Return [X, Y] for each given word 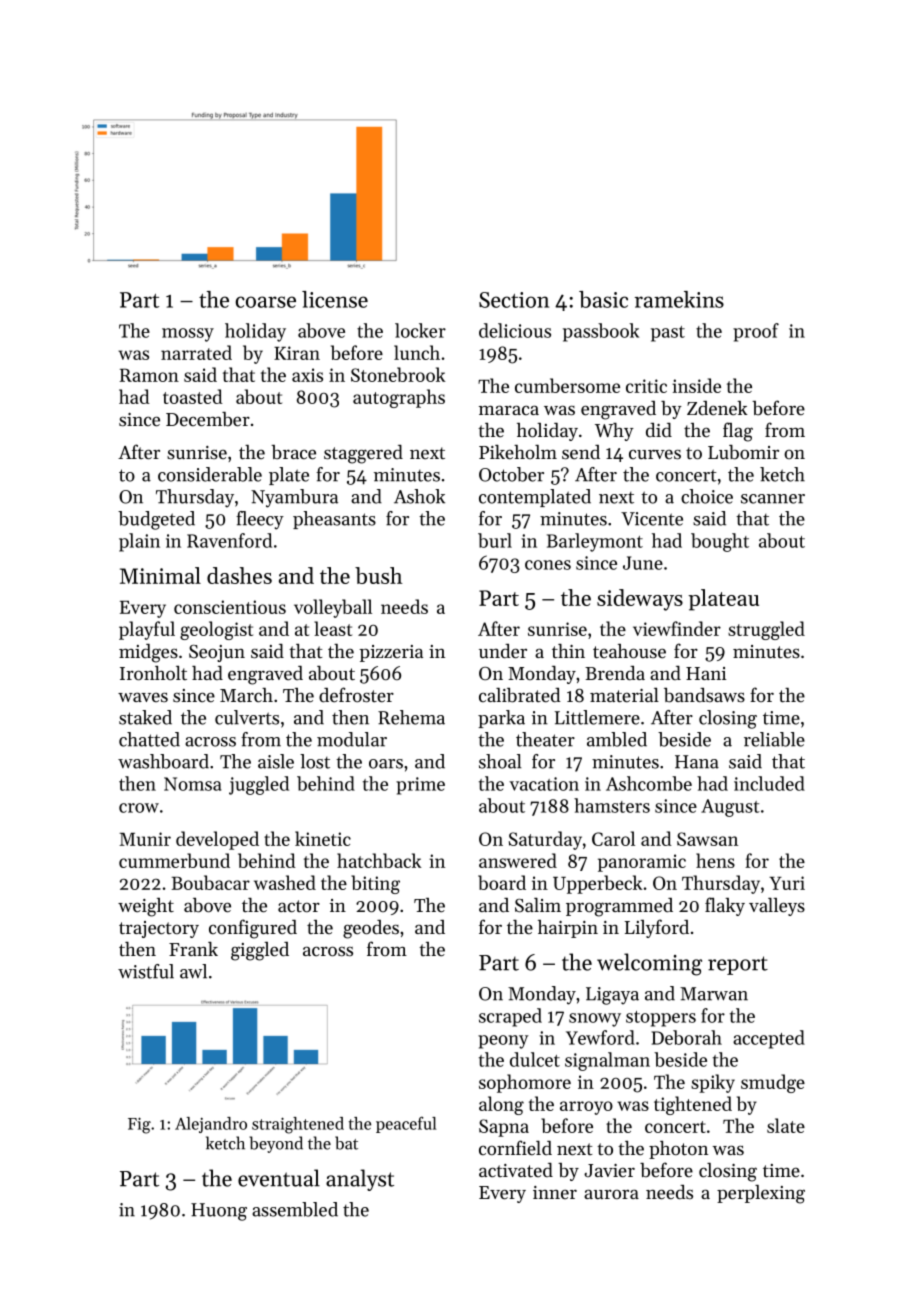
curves [655, 454]
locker [420, 330]
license [335, 299]
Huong [219, 1212]
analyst [360, 1180]
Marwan [714, 994]
